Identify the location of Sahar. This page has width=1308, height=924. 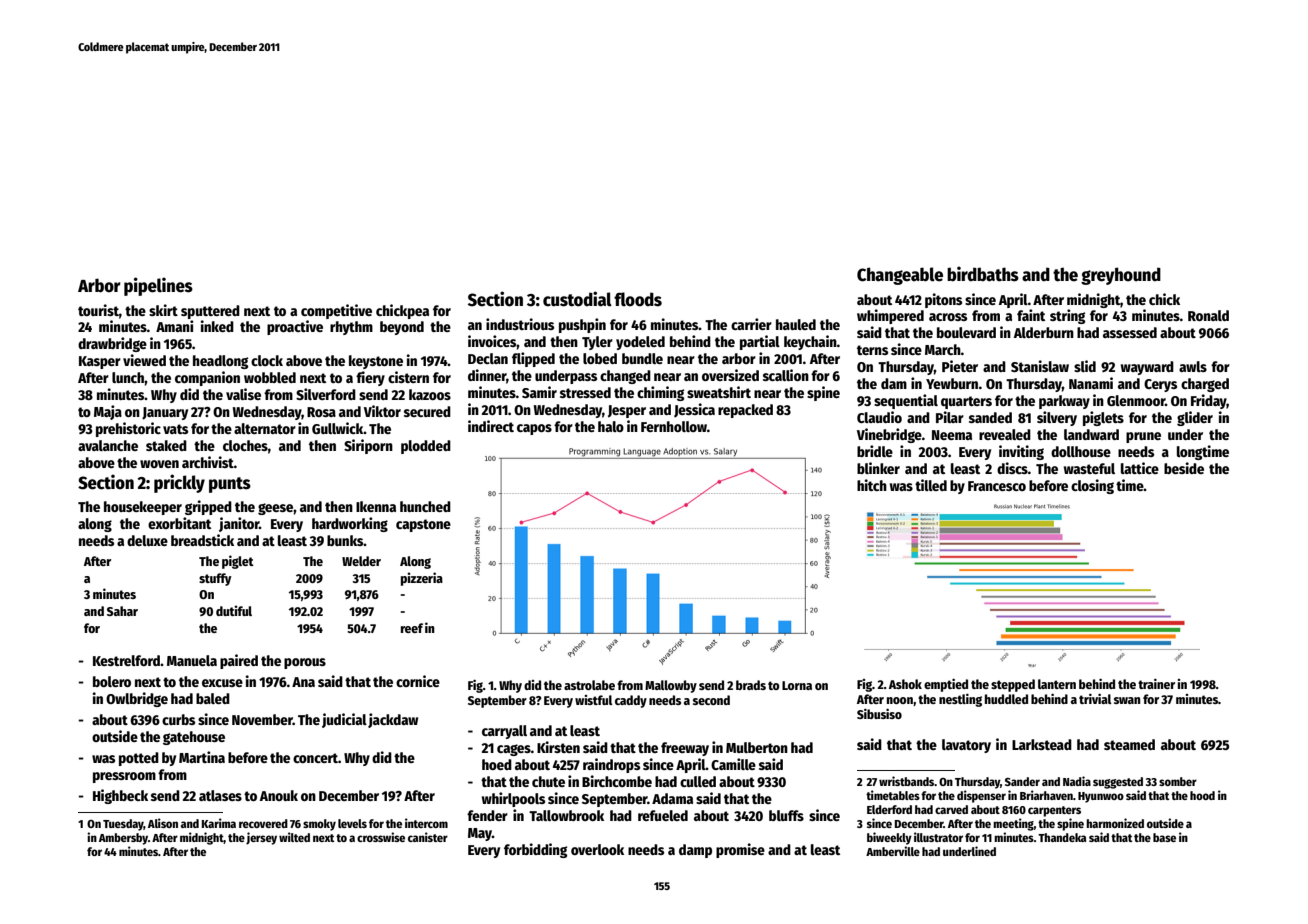
(122, 611).
